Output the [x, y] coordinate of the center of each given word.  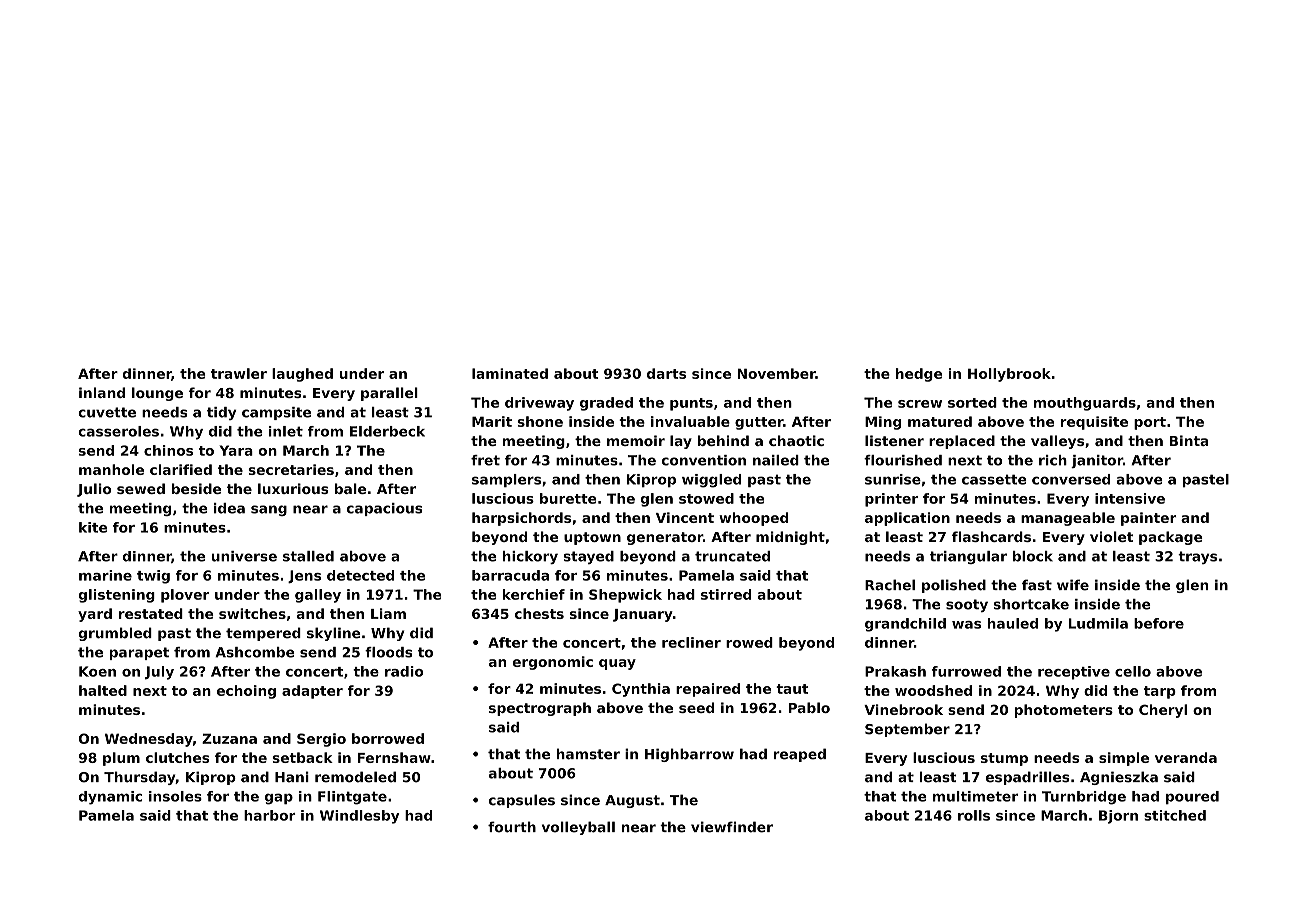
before [1159, 623]
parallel [389, 394]
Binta [1189, 440]
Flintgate [352, 798]
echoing [246, 692]
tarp [1160, 692]
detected [360, 575]
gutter [759, 423]
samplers [506, 480]
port [1150, 423]
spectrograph [540, 709]
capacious [384, 509]
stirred [726, 594]
